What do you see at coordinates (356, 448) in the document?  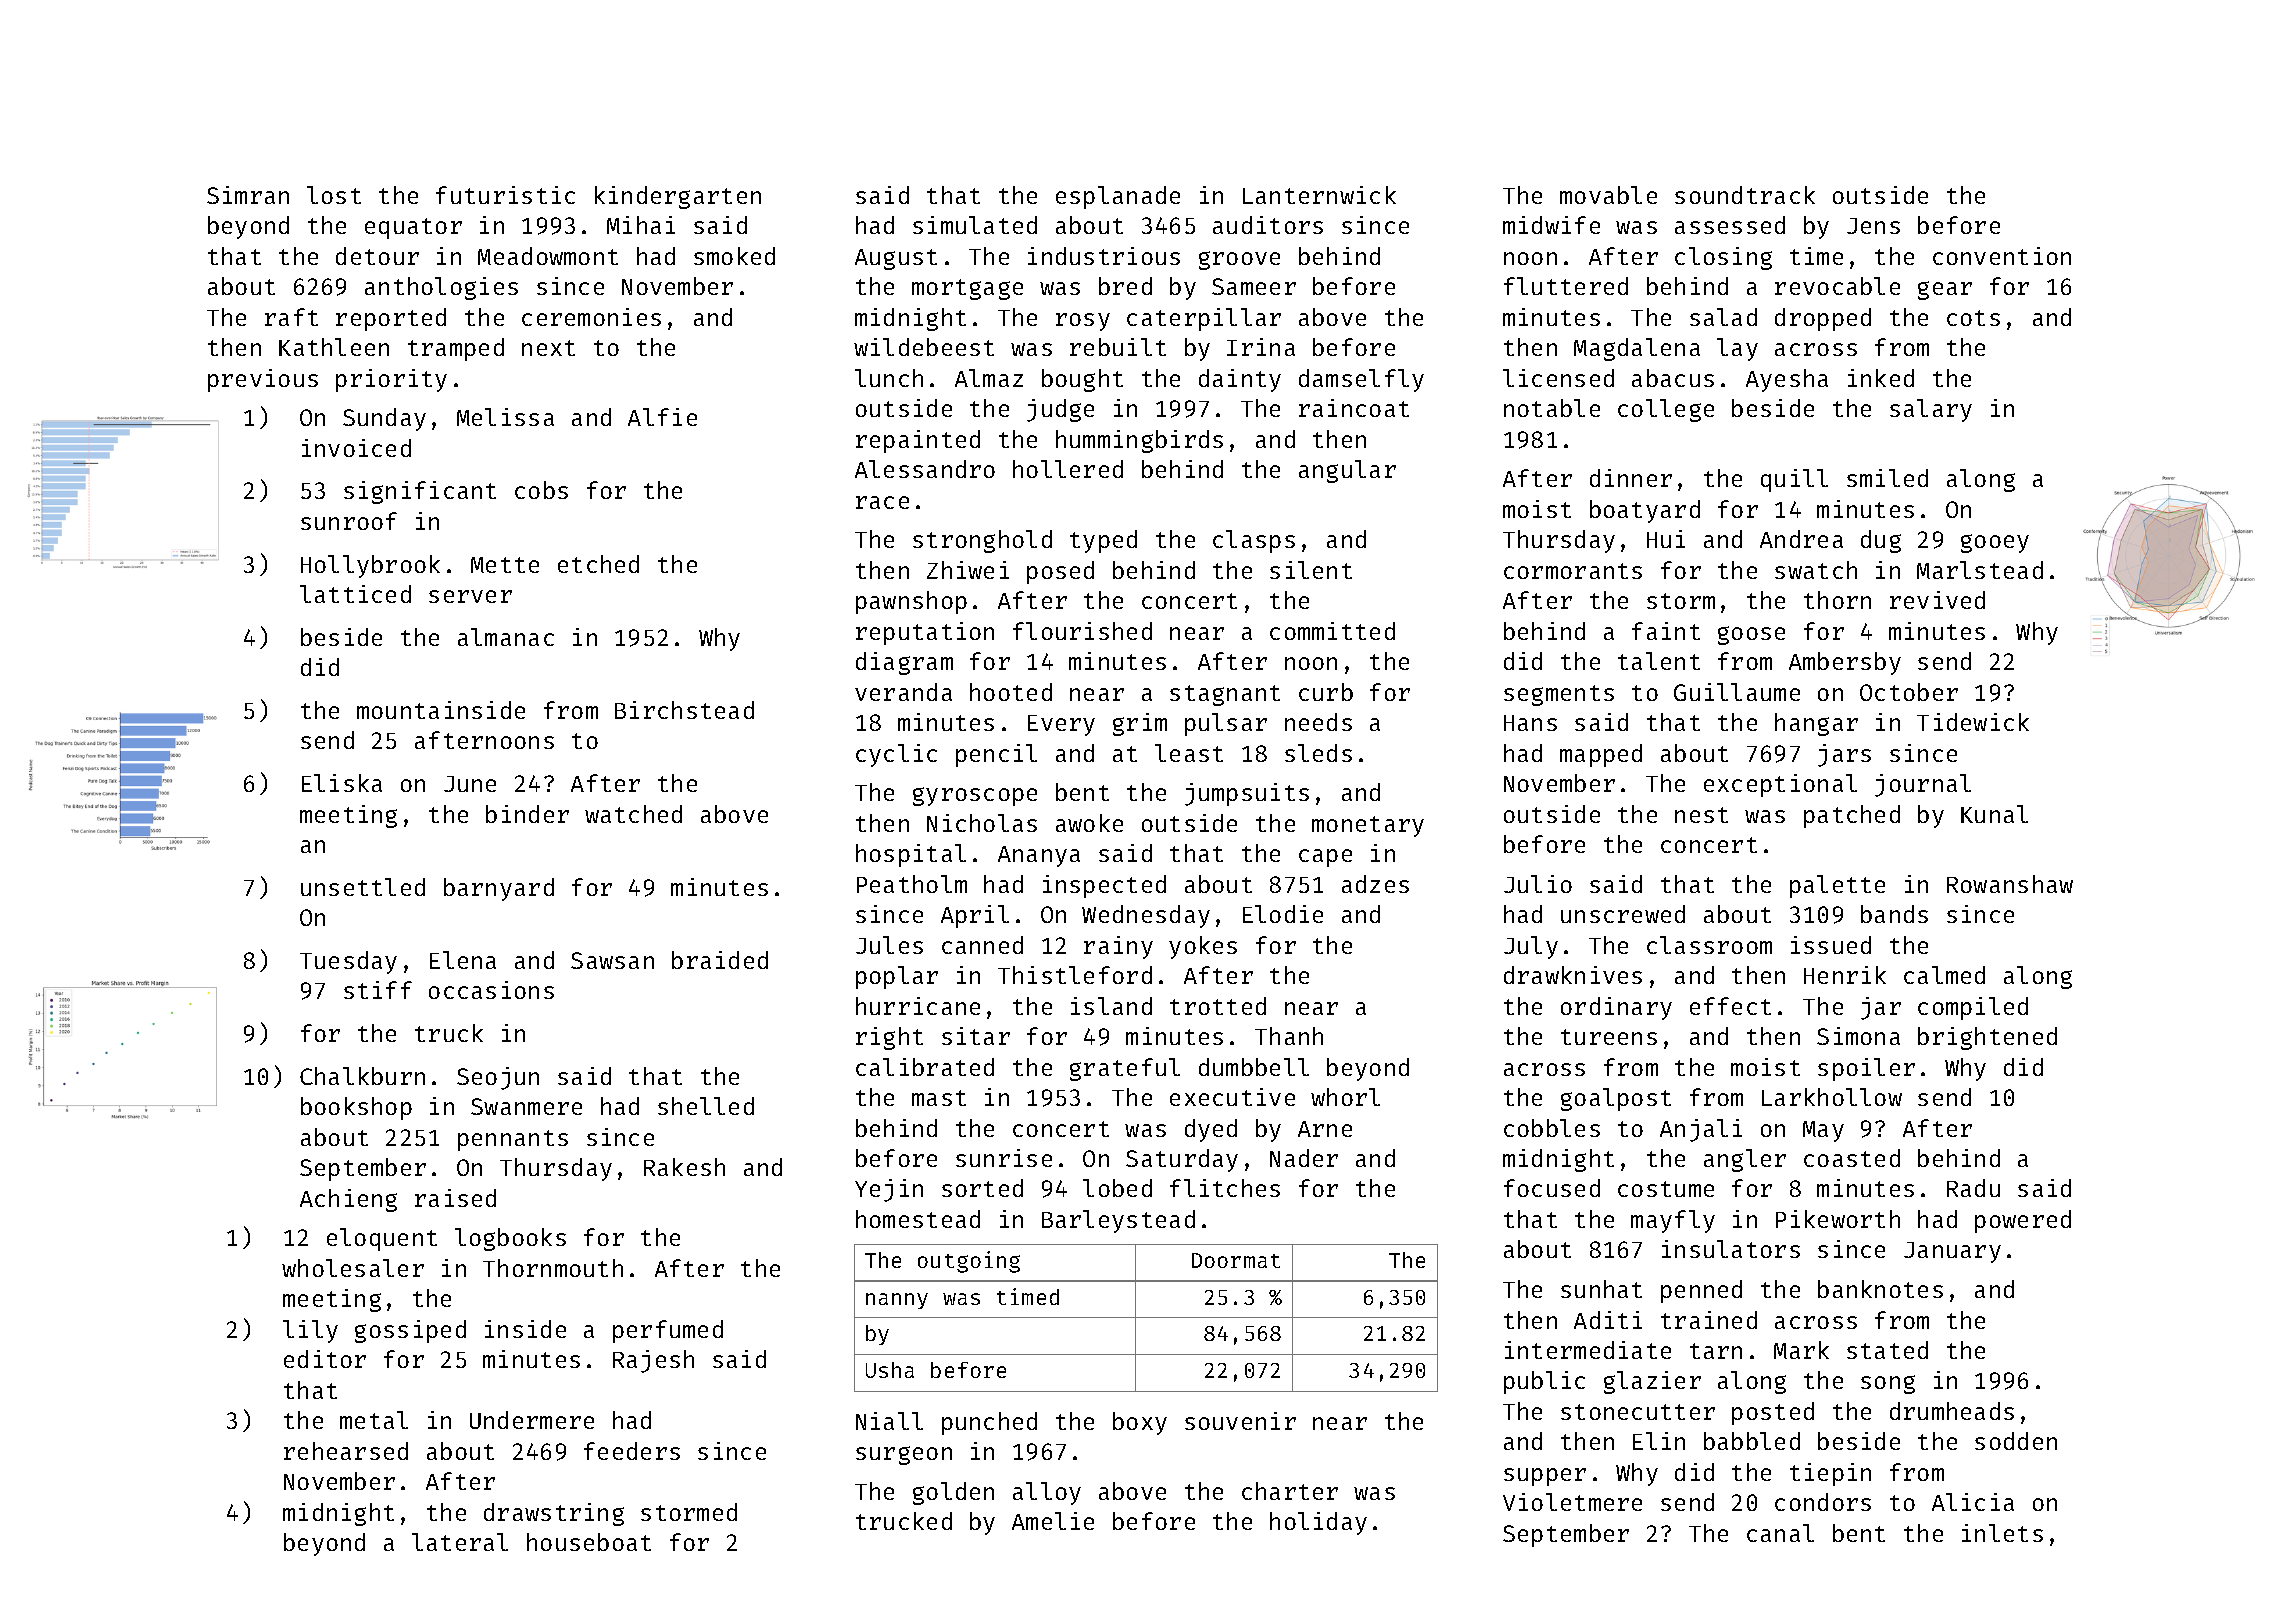 I see `invoiced` at bounding box center [356, 448].
